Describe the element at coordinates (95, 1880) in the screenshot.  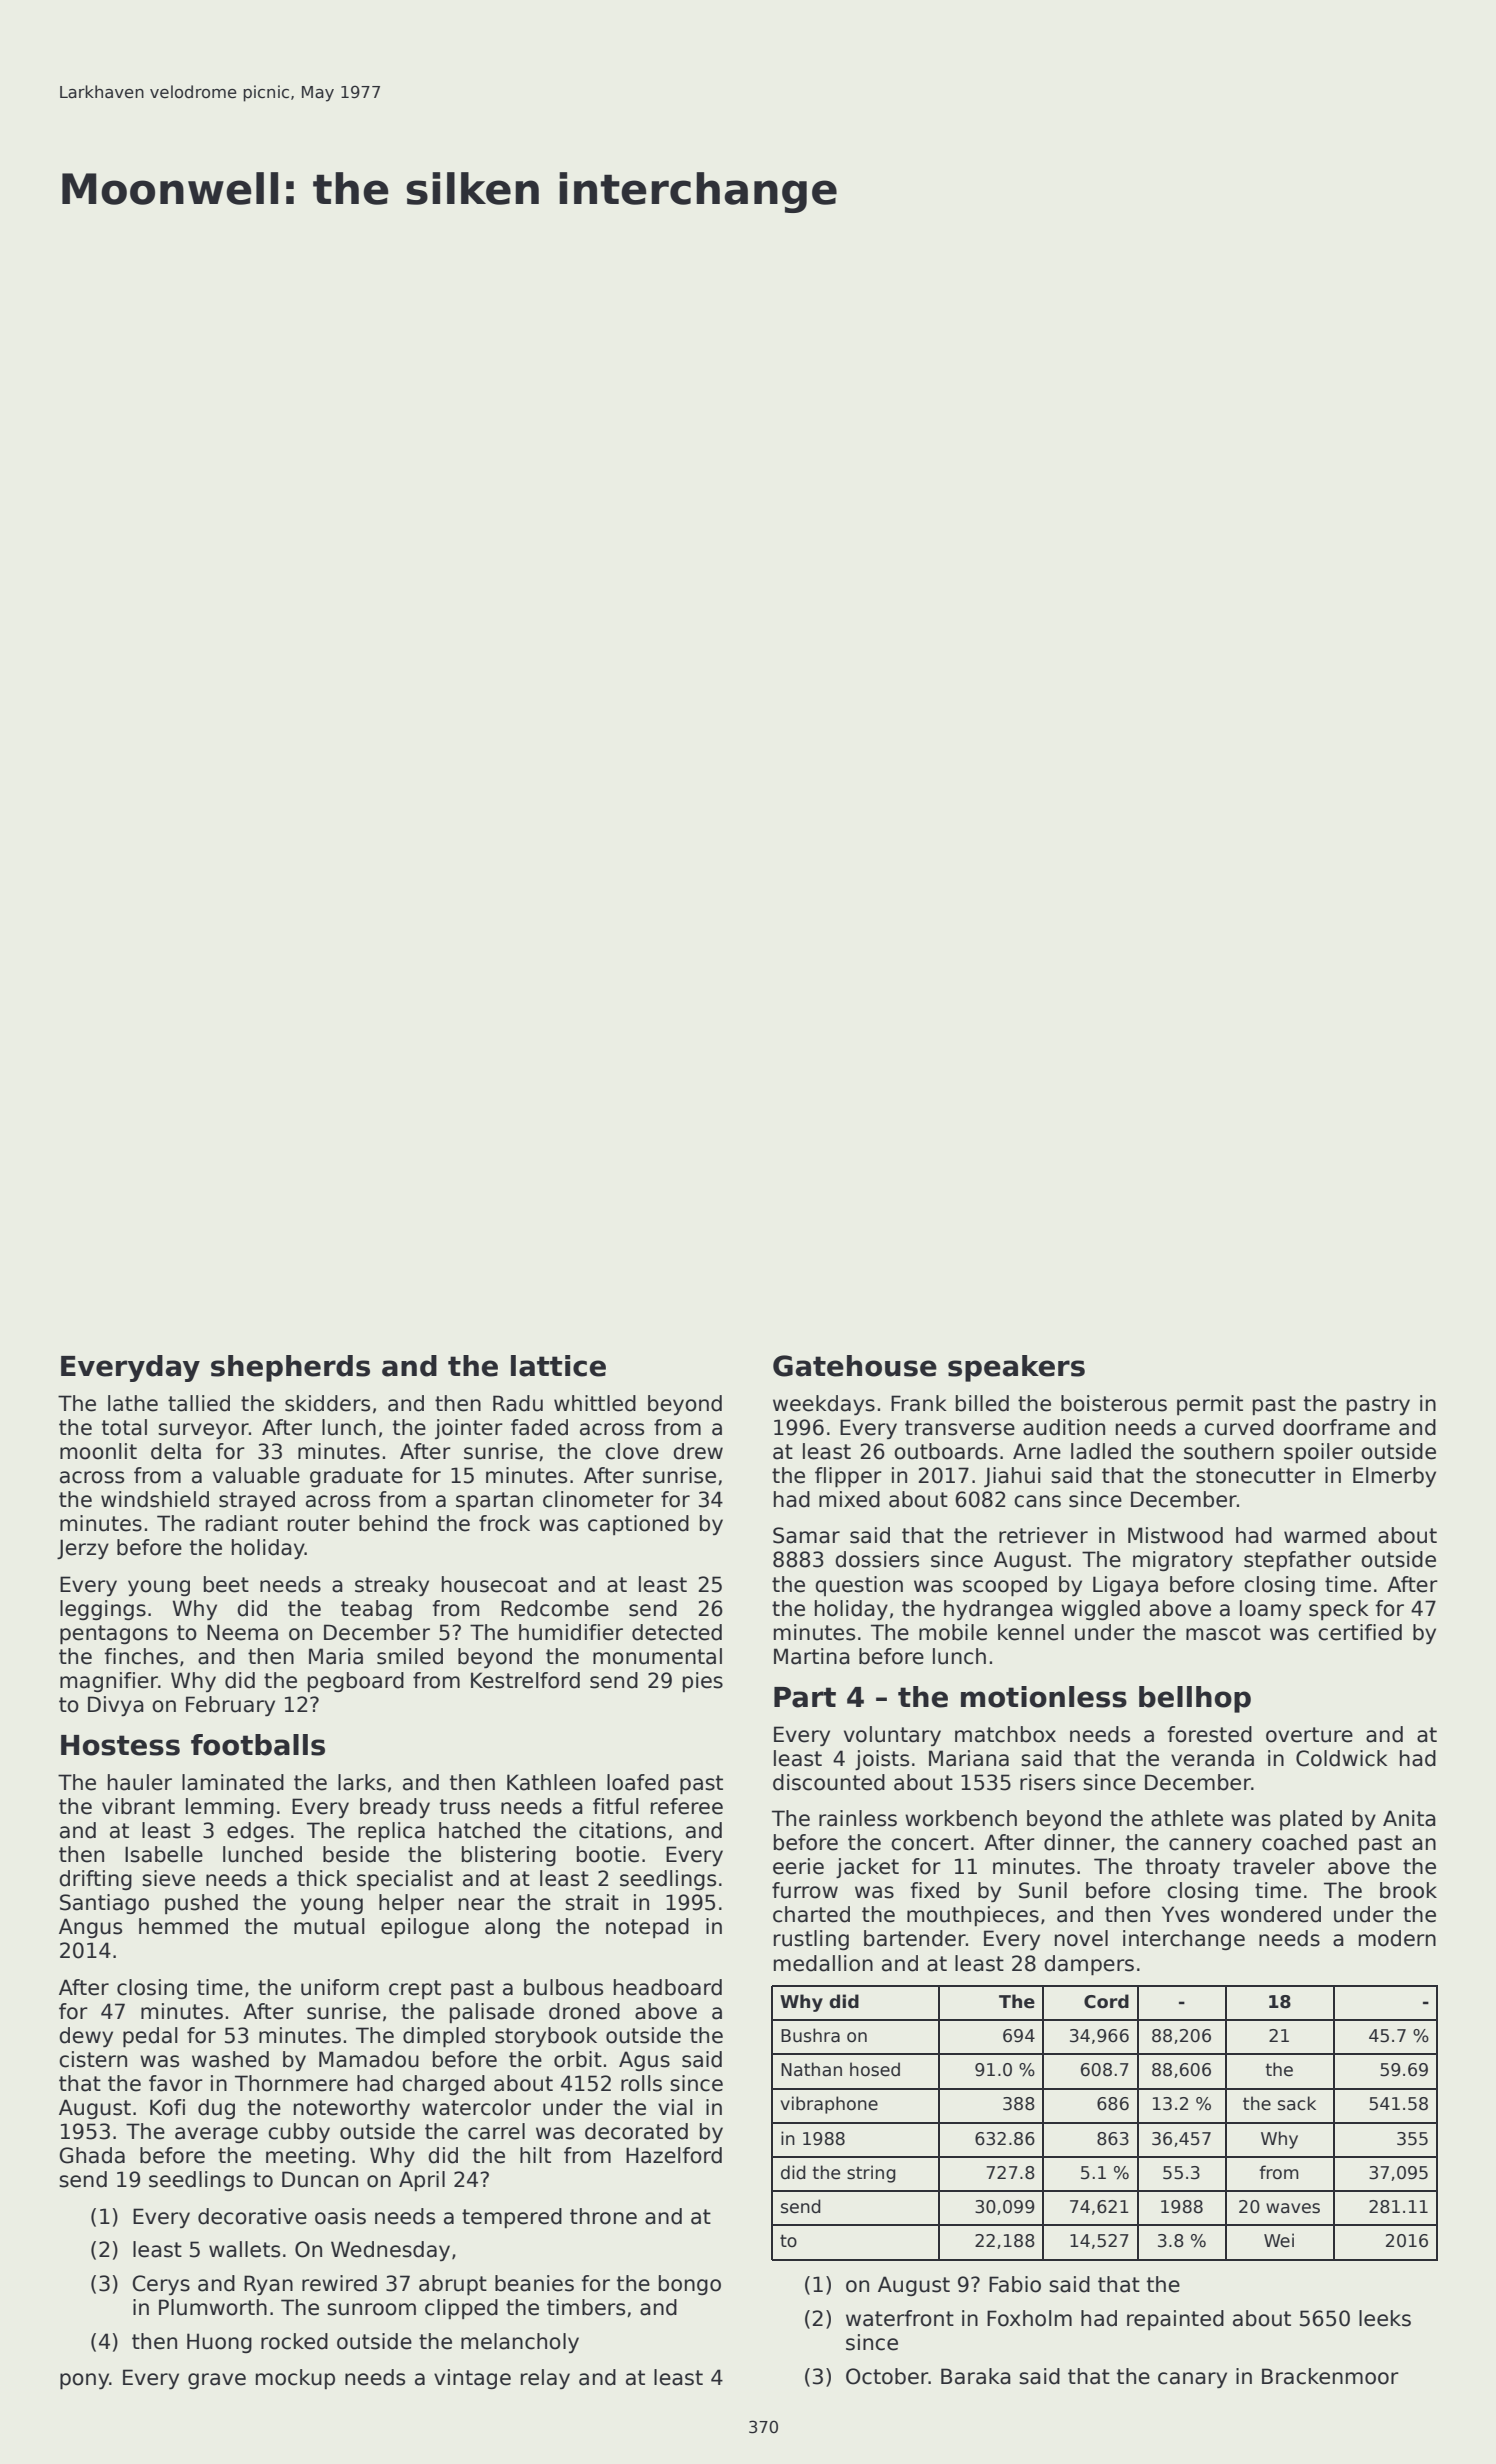
I see `drifting` at that location.
